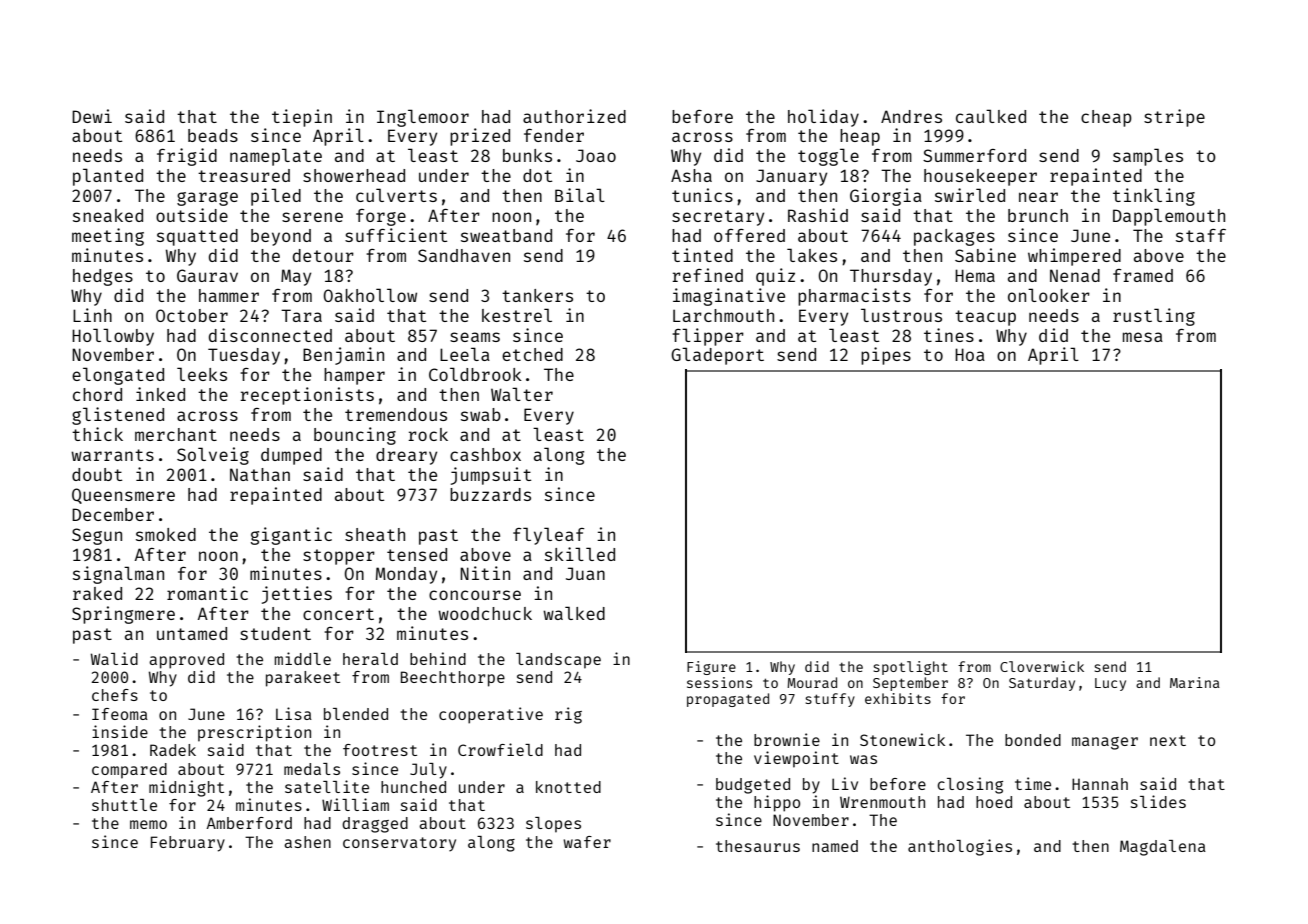 The image size is (1308, 924). What do you see at coordinates (580, 195) in the image?
I see `Bilal` at bounding box center [580, 195].
